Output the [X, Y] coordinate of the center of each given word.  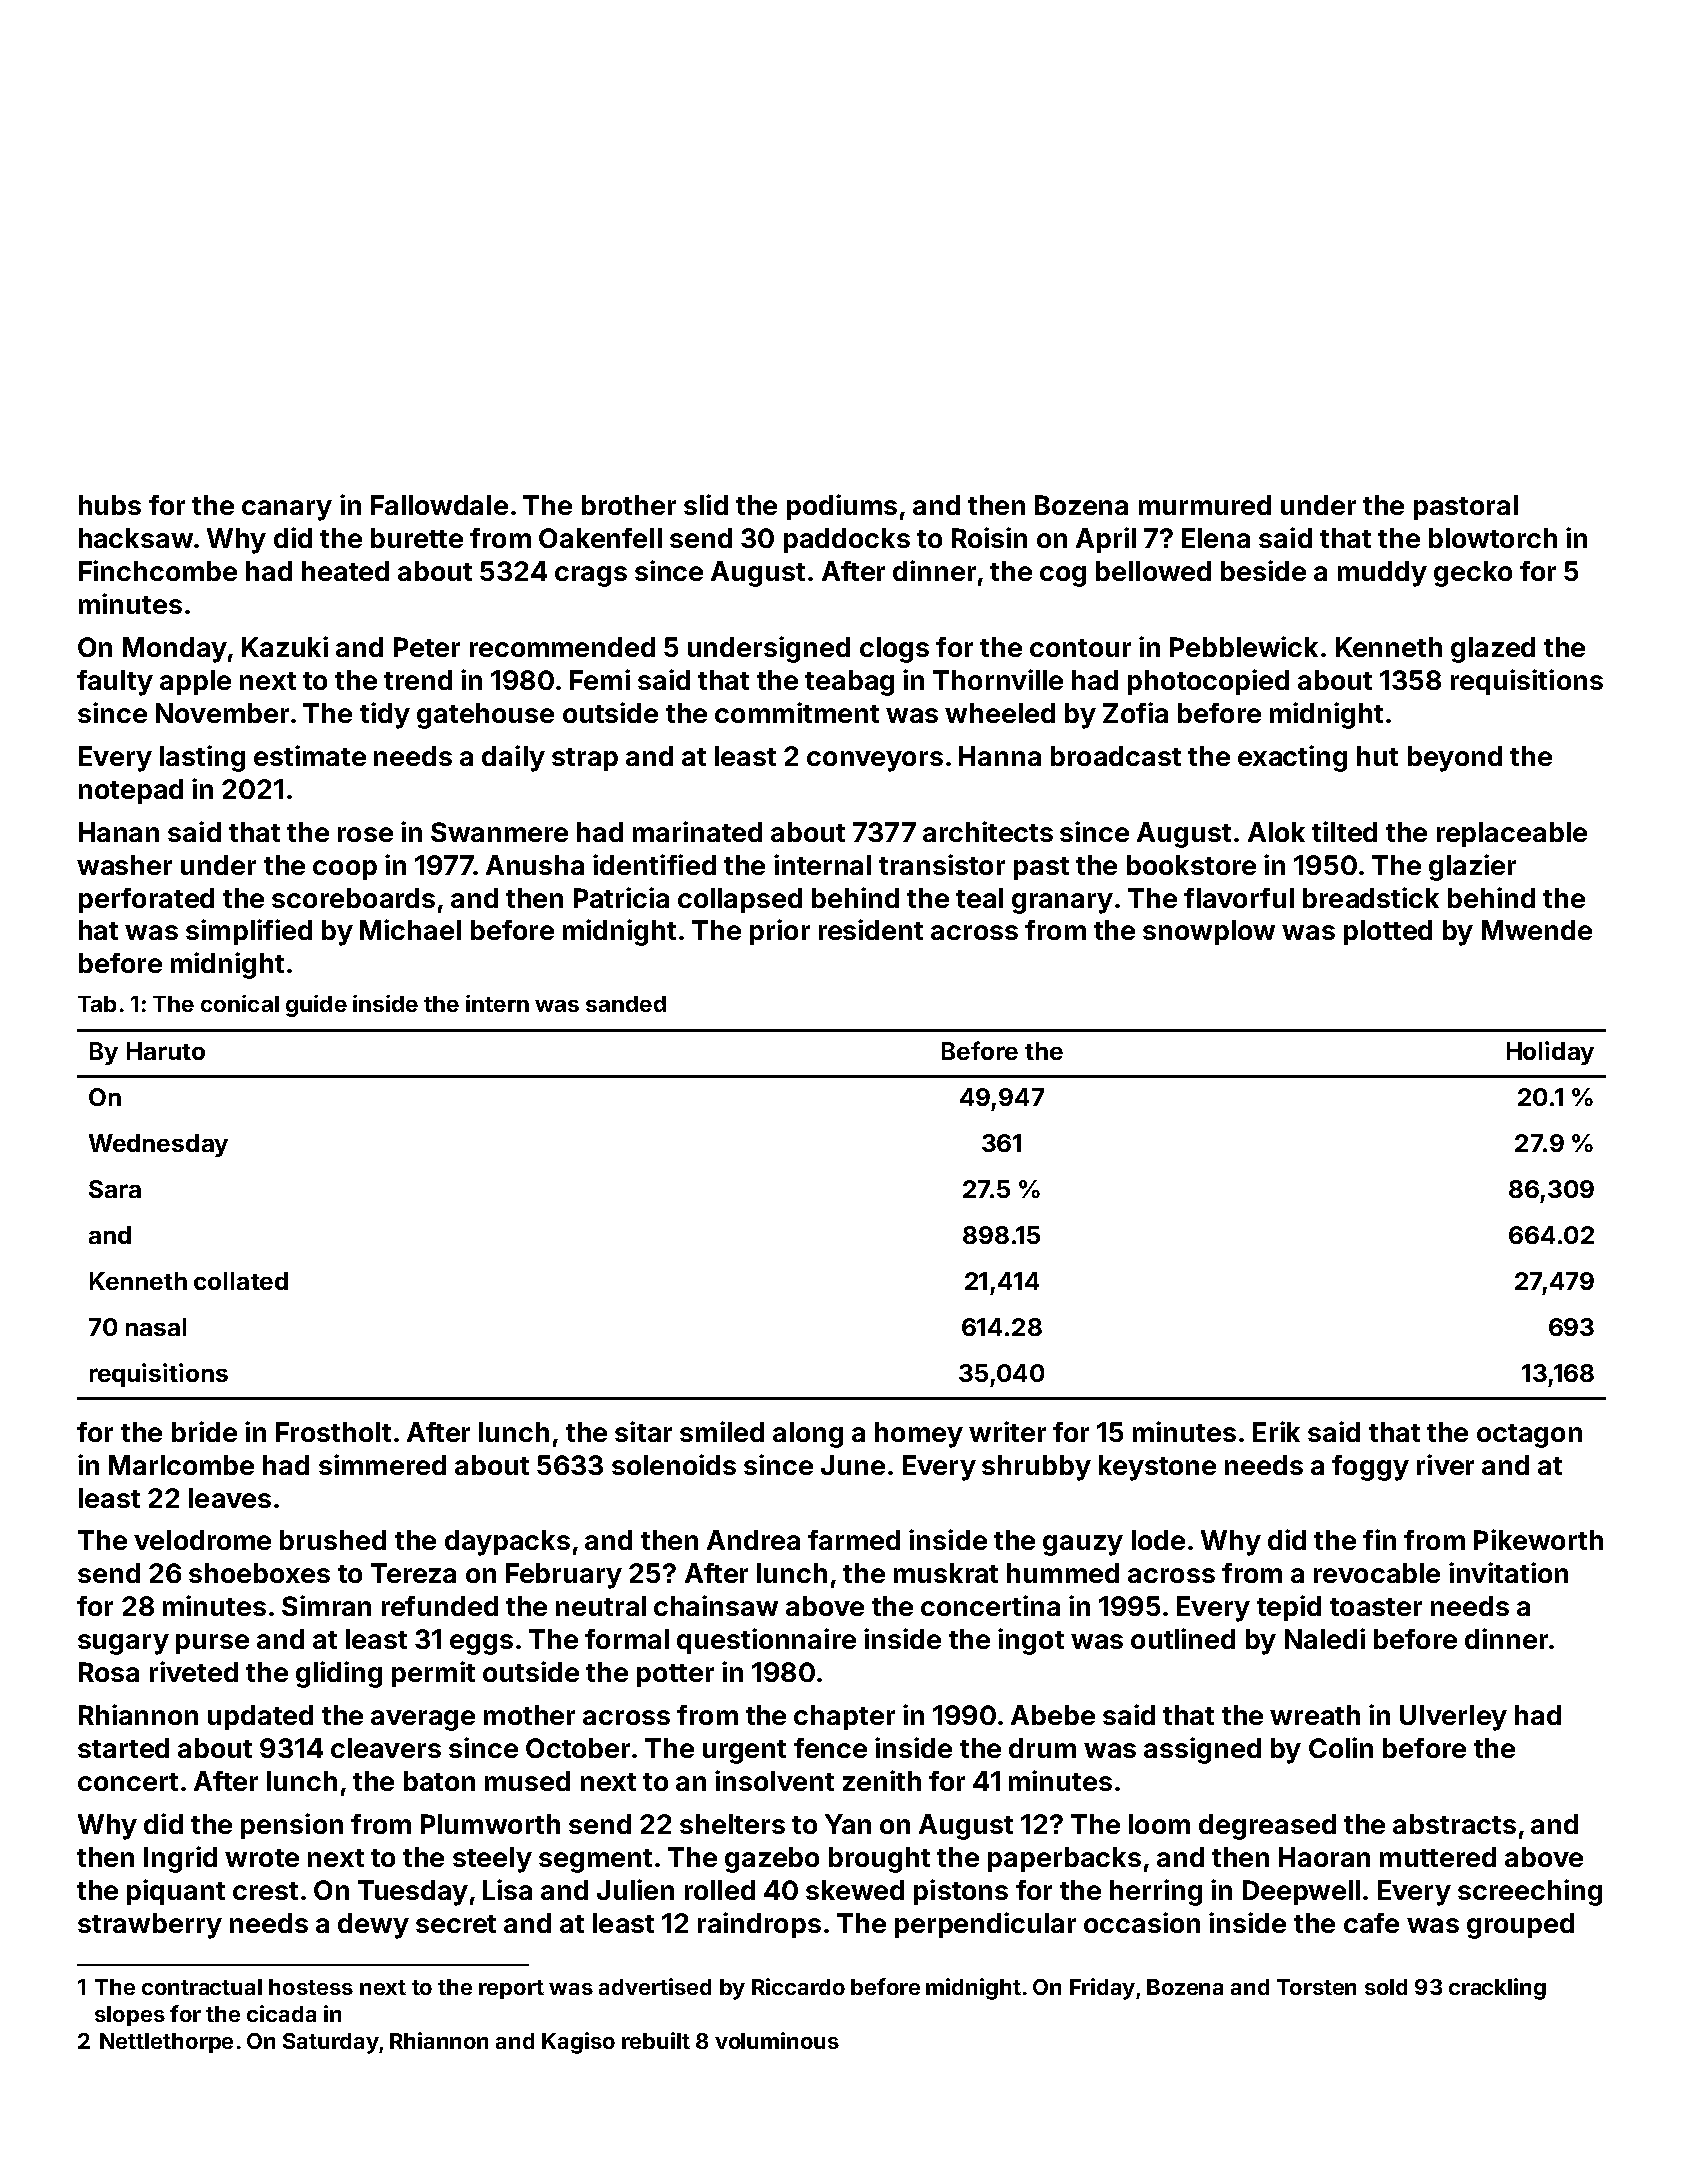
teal [979, 898]
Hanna [1000, 756]
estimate [310, 755]
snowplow [1209, 932]
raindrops [759, 1925]
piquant [176, 1892]
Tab [97, 1004]
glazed [1493, 650]
